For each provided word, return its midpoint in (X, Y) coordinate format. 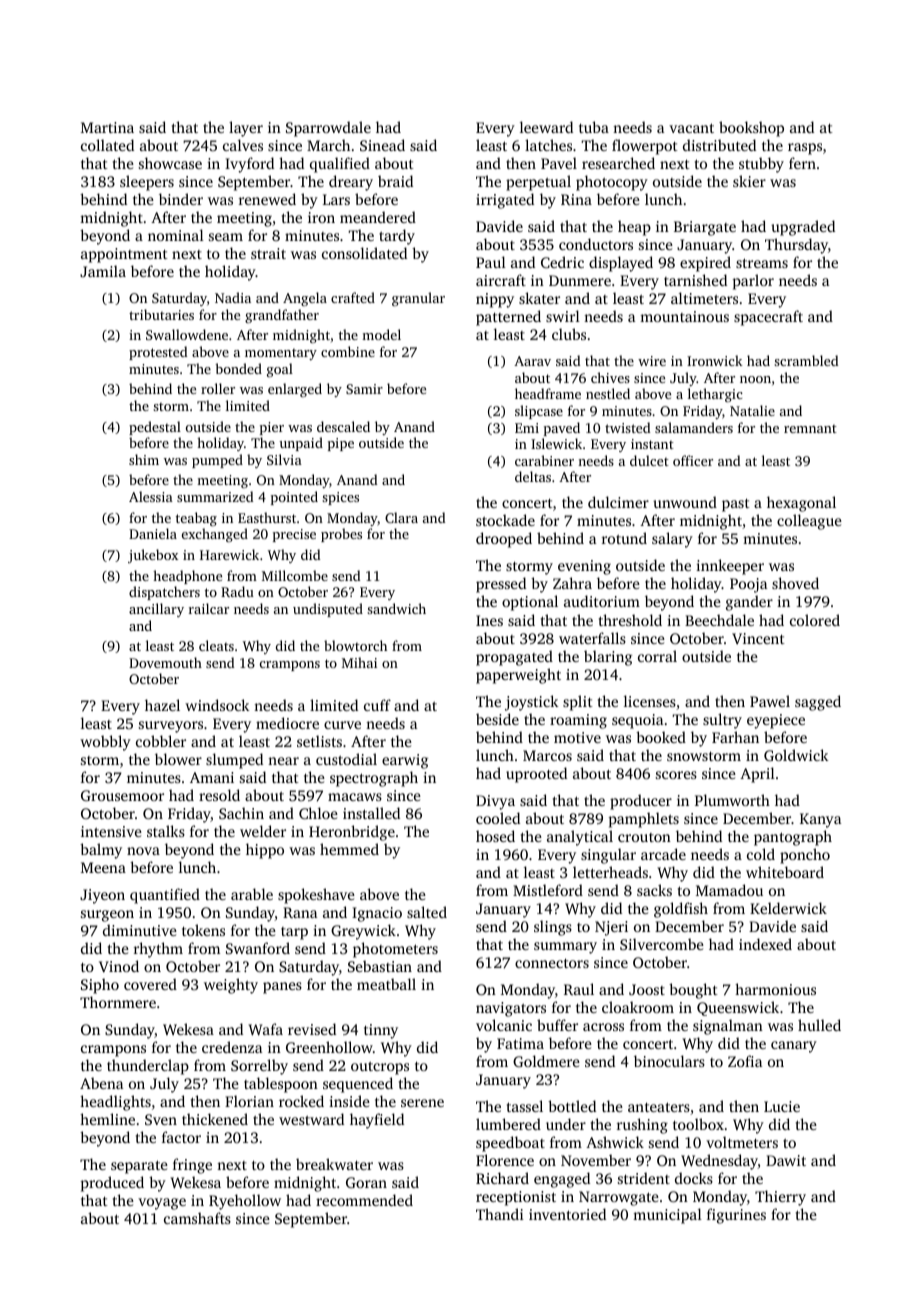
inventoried (567, 1214)
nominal (176, 235)
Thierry (780, 1198)
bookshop (751, 129)
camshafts (197, 1218)
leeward (546, 127)
